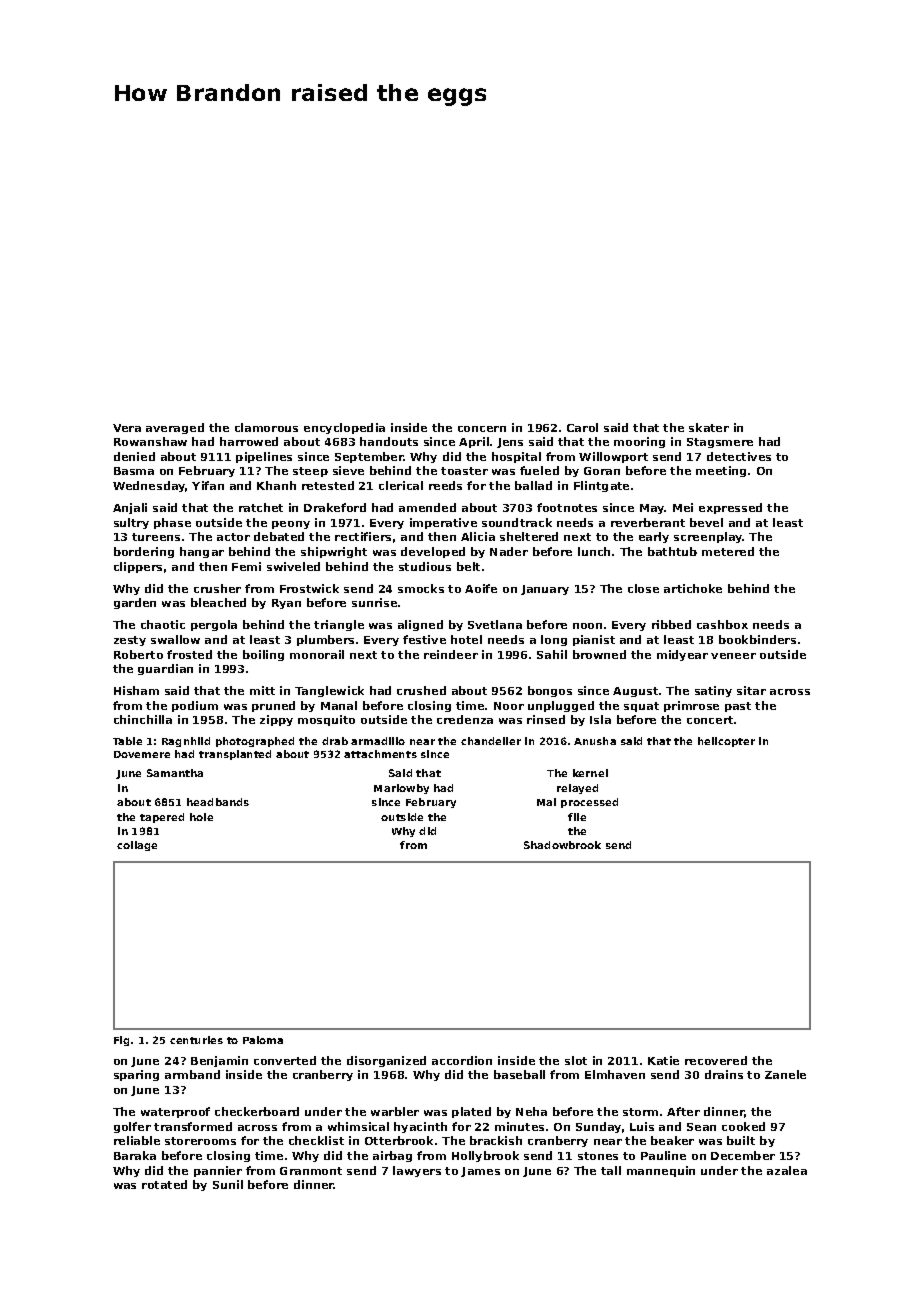  What do you see at coordinates (392, 1156) in the image?
I see `airbag` at bounding box center [392, 1156].
